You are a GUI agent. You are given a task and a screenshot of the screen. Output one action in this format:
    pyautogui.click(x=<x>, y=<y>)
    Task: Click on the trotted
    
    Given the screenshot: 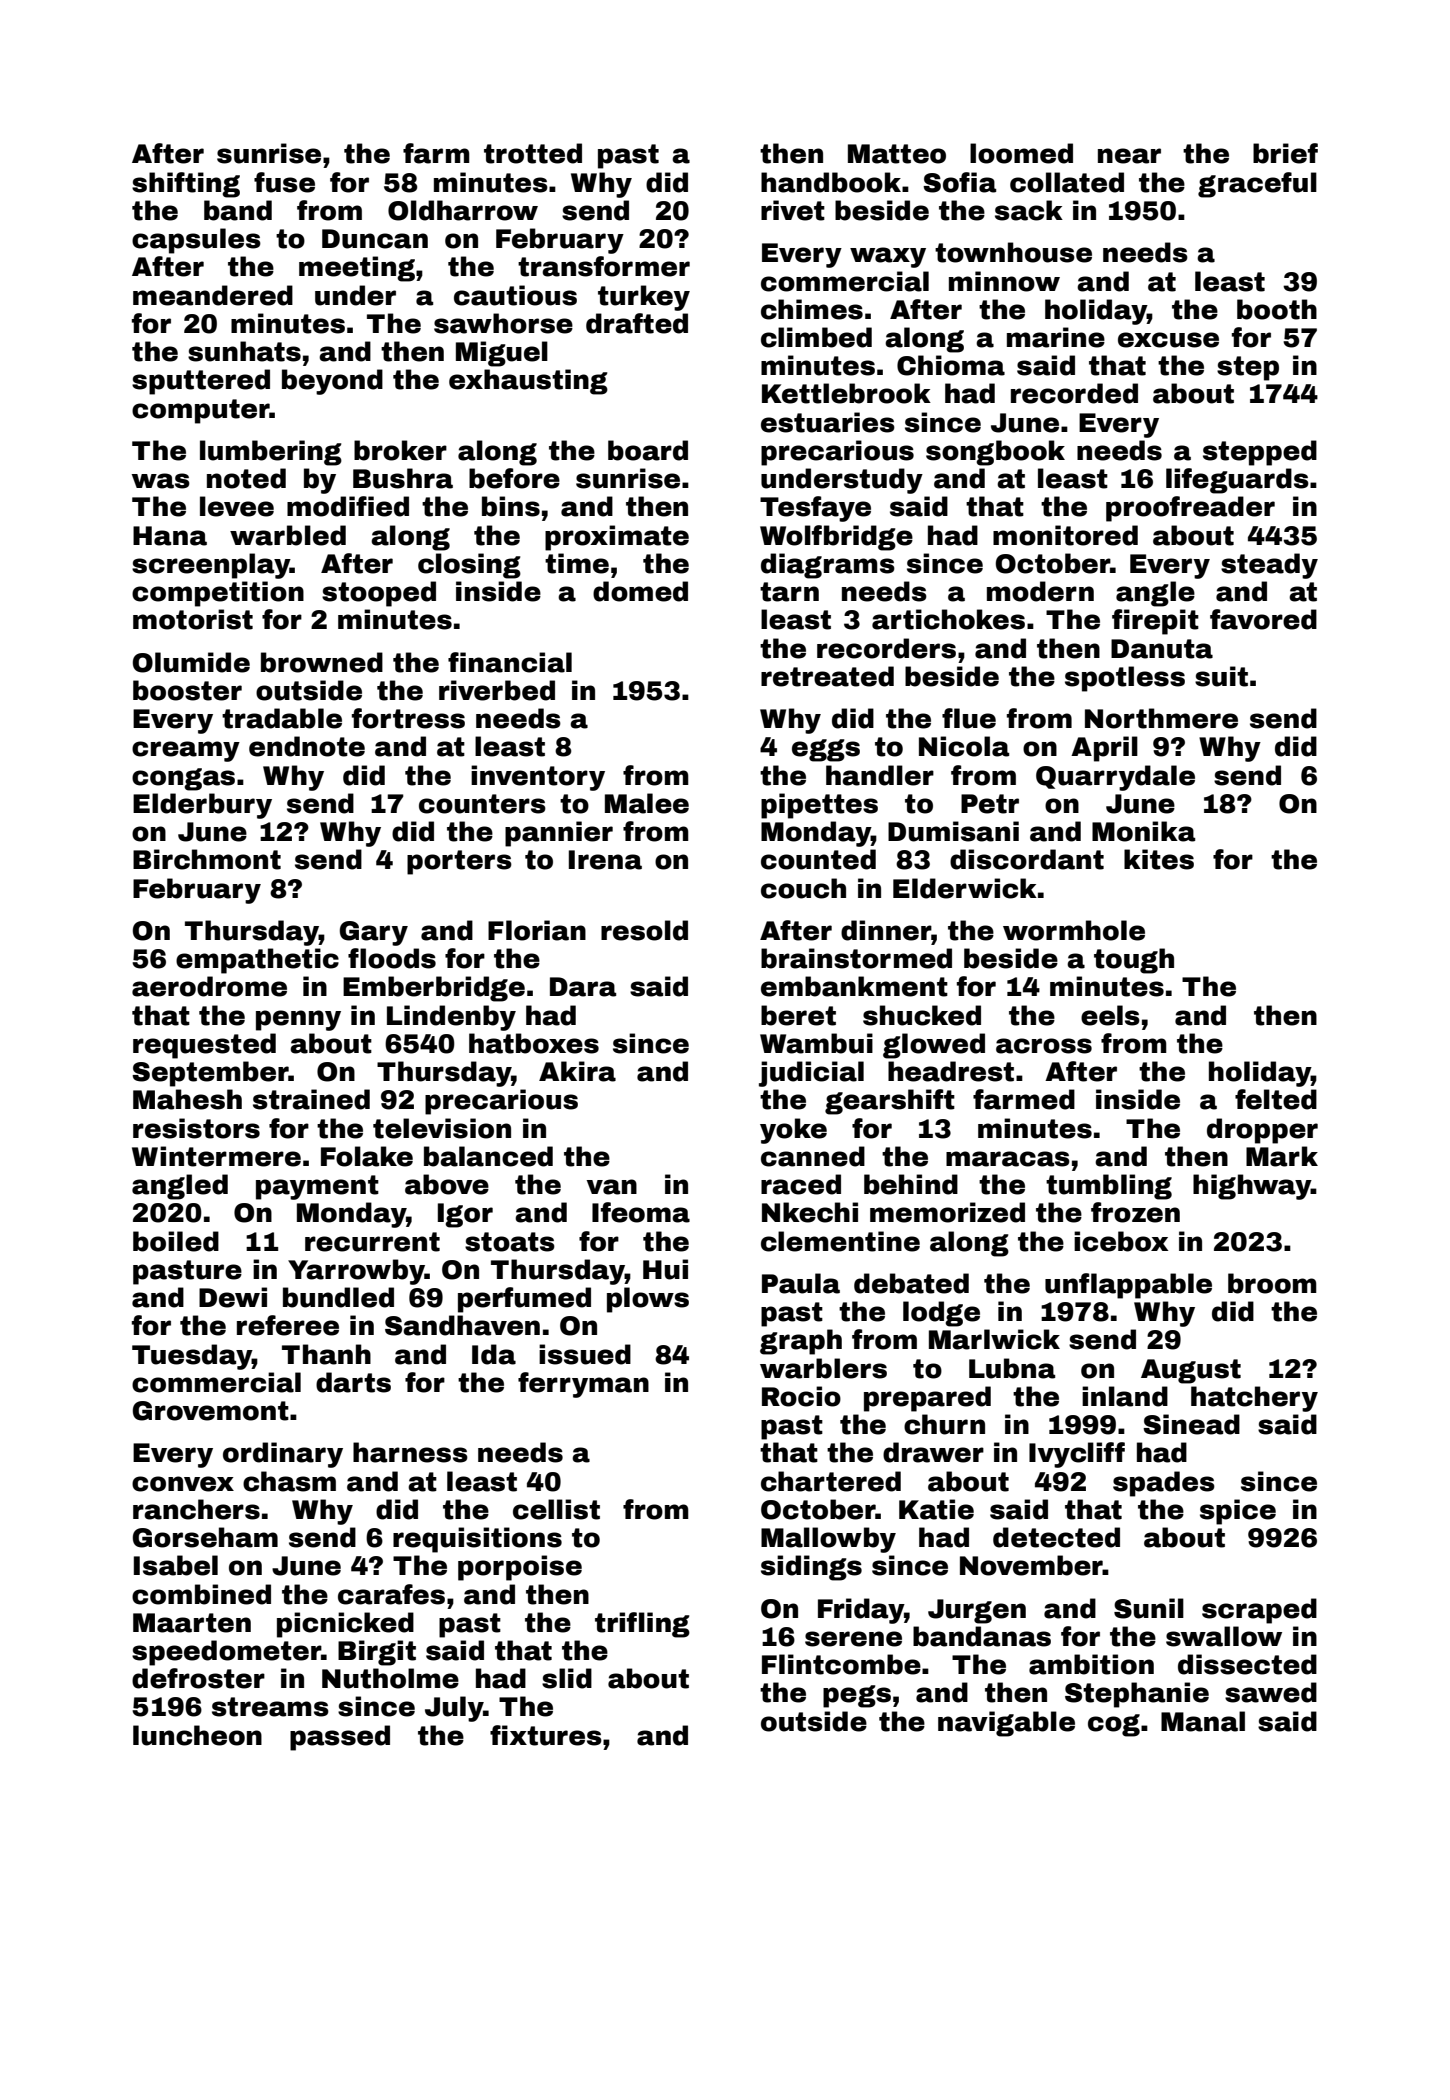 What is the action you would take?
    pyautogui.click(x=533, y=153)
